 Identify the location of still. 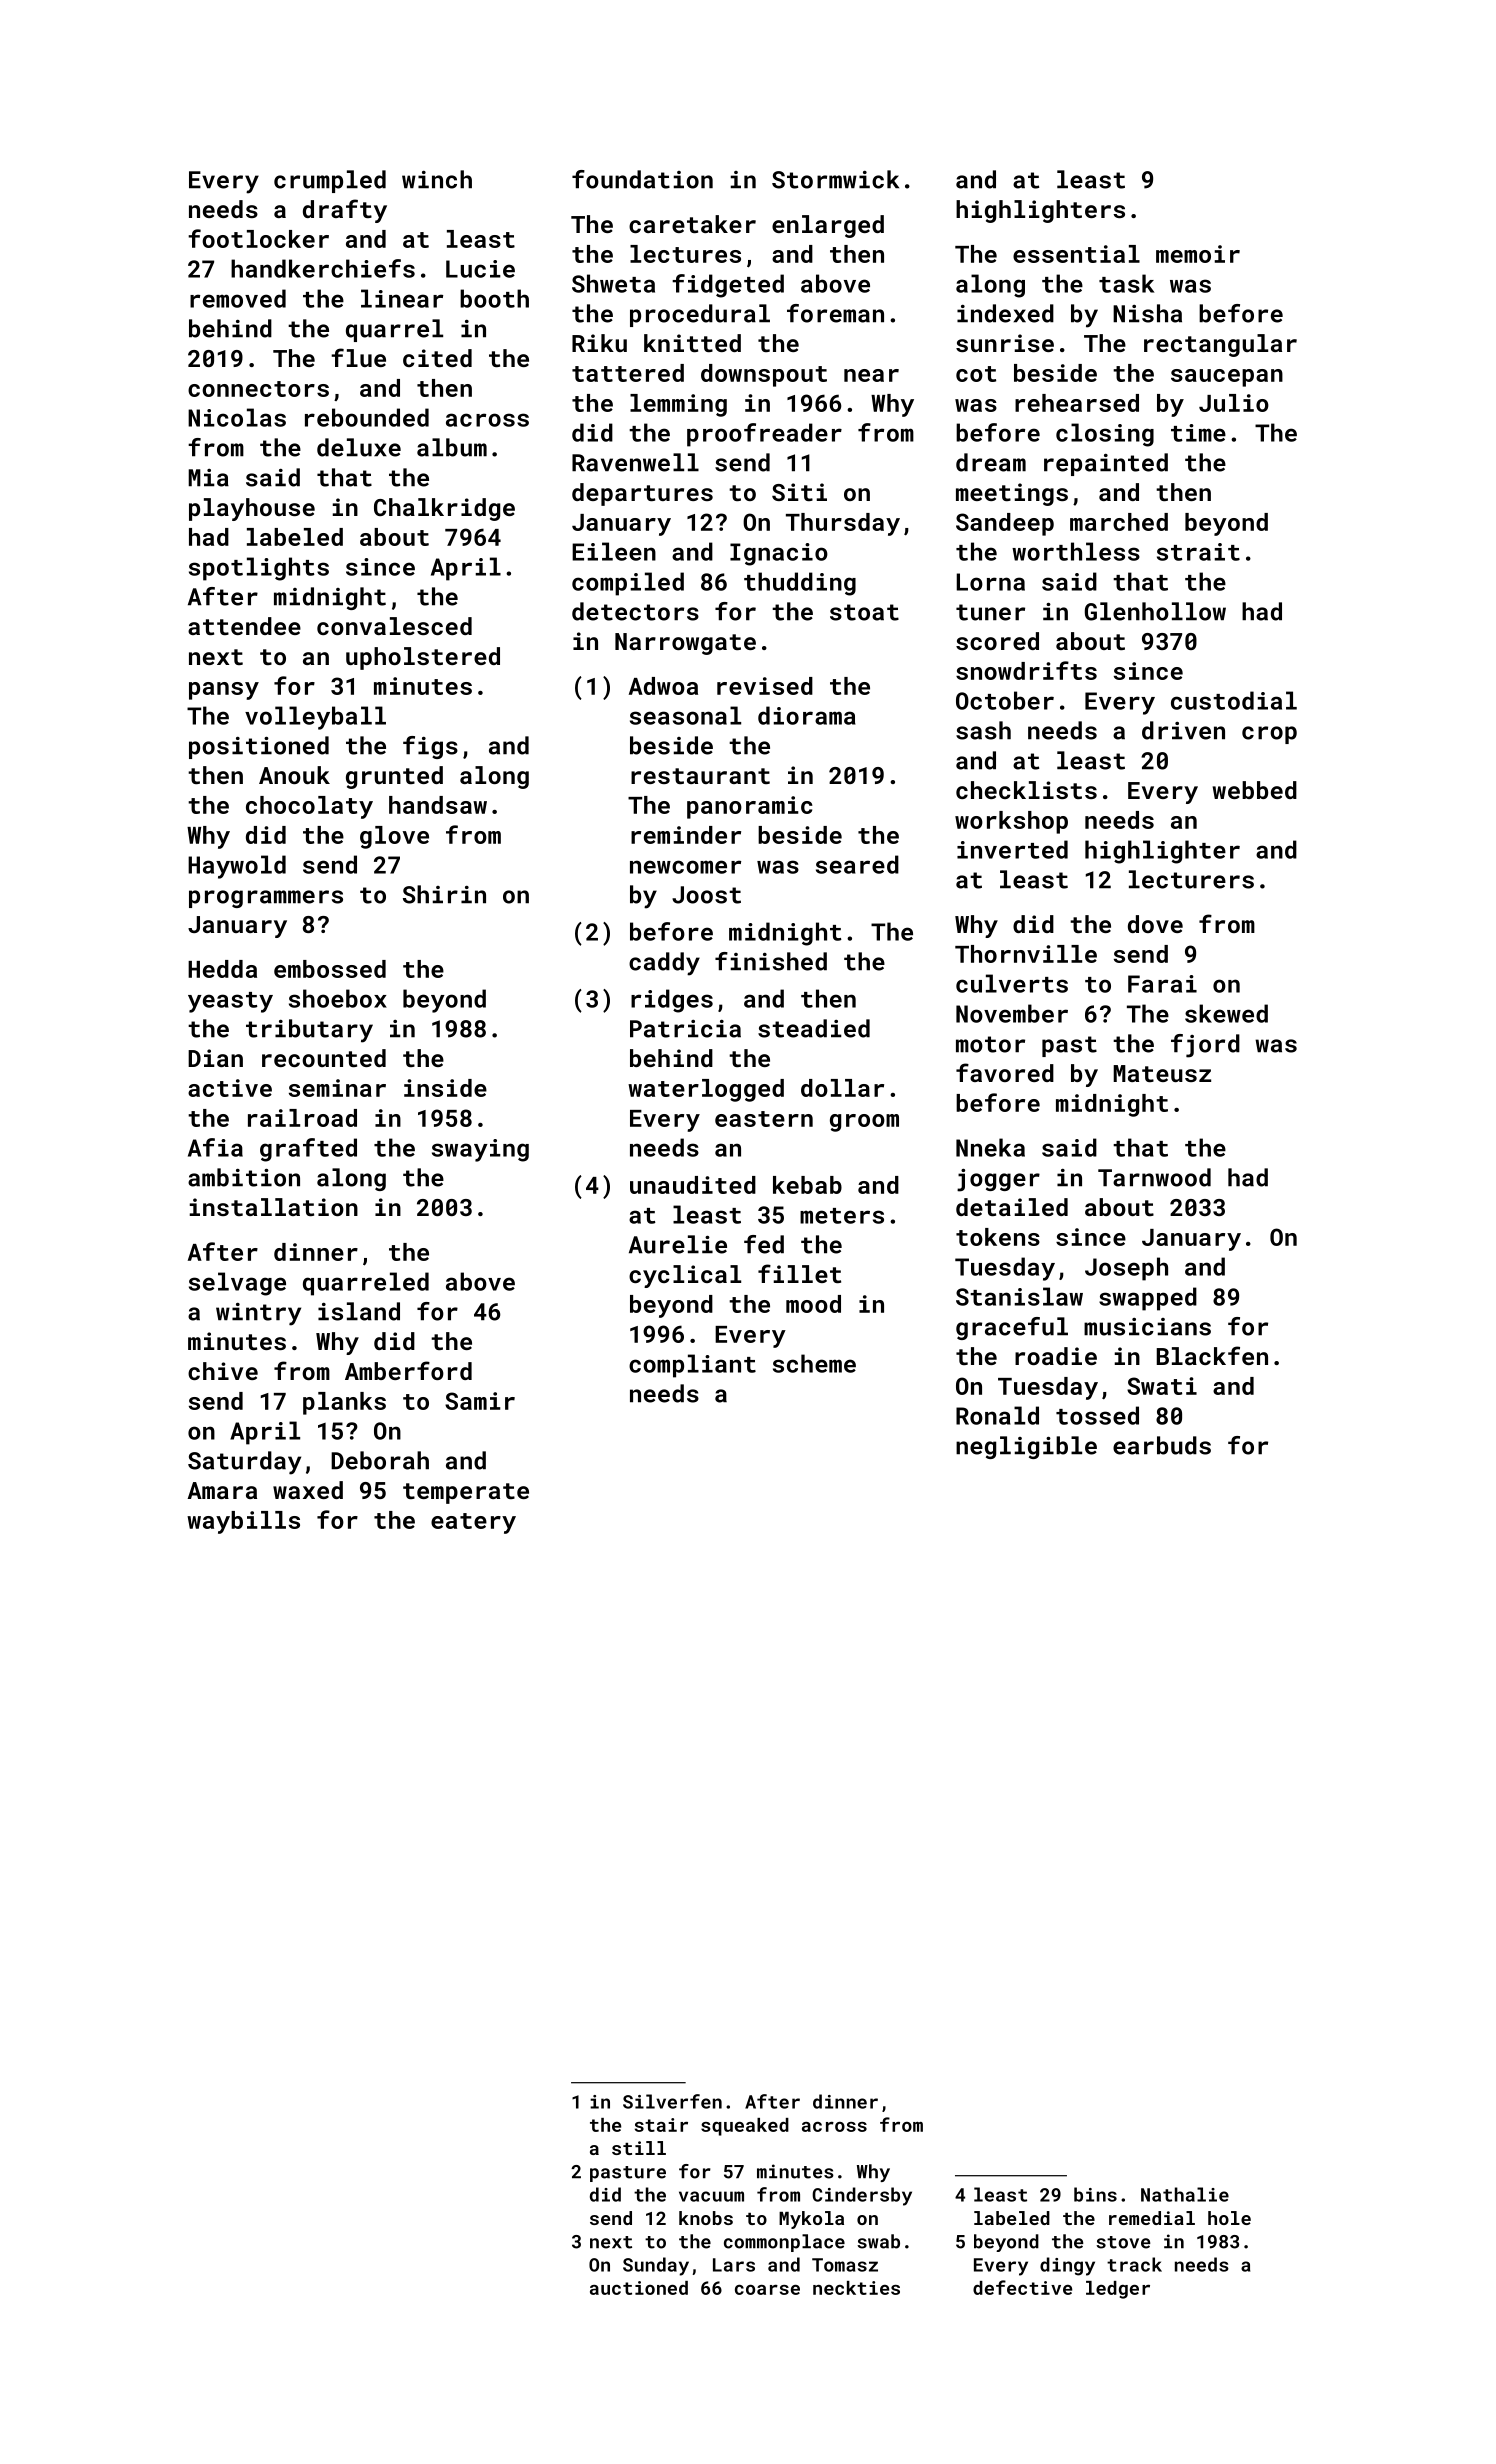
(639, 2148).
